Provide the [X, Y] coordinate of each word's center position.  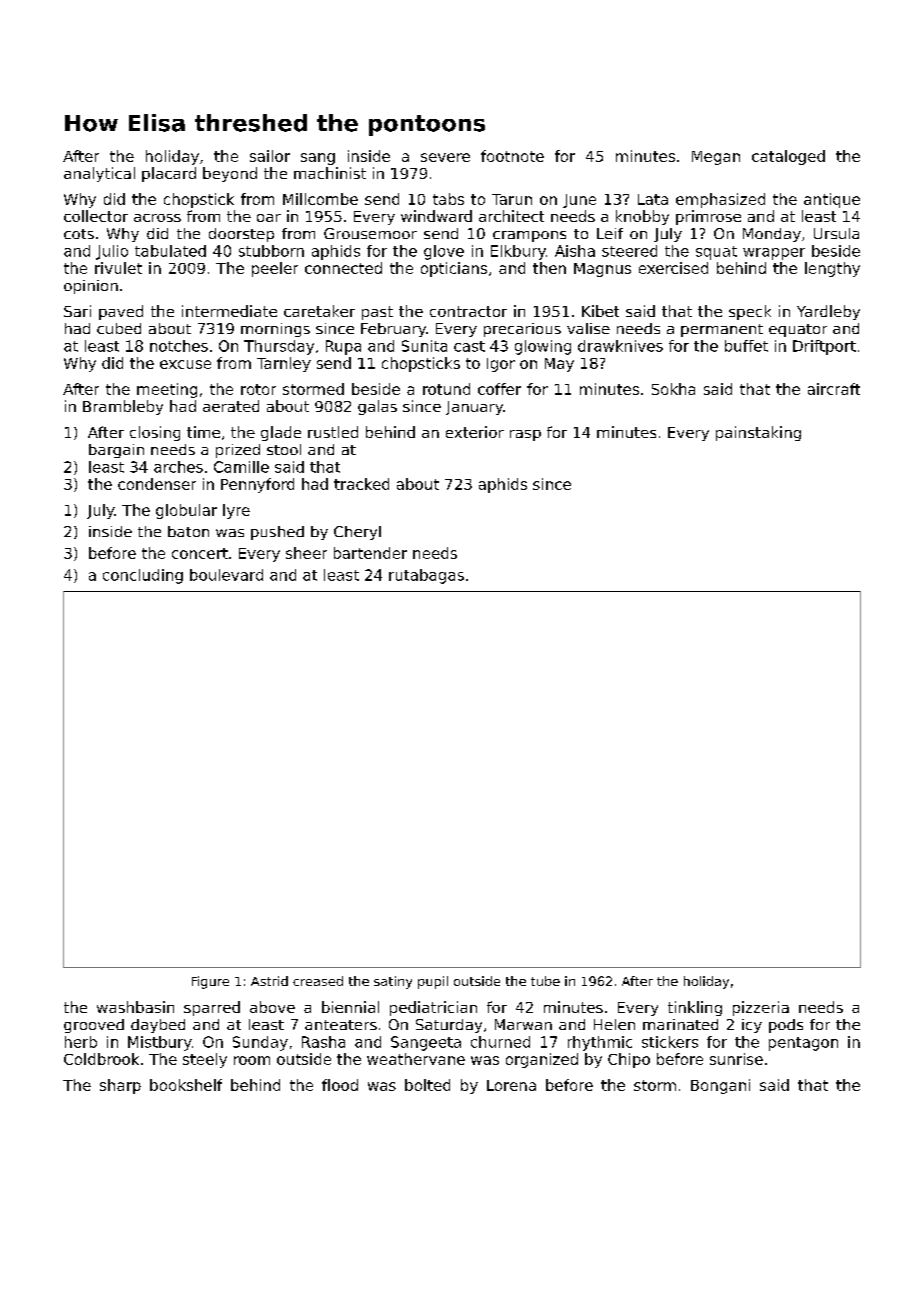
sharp [120, 1086]
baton [188, 531]
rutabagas [426, 576]
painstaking [758, 433]
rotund [446, 389]
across [157, 218]
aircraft [834, 389]
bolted [427, 1085]
